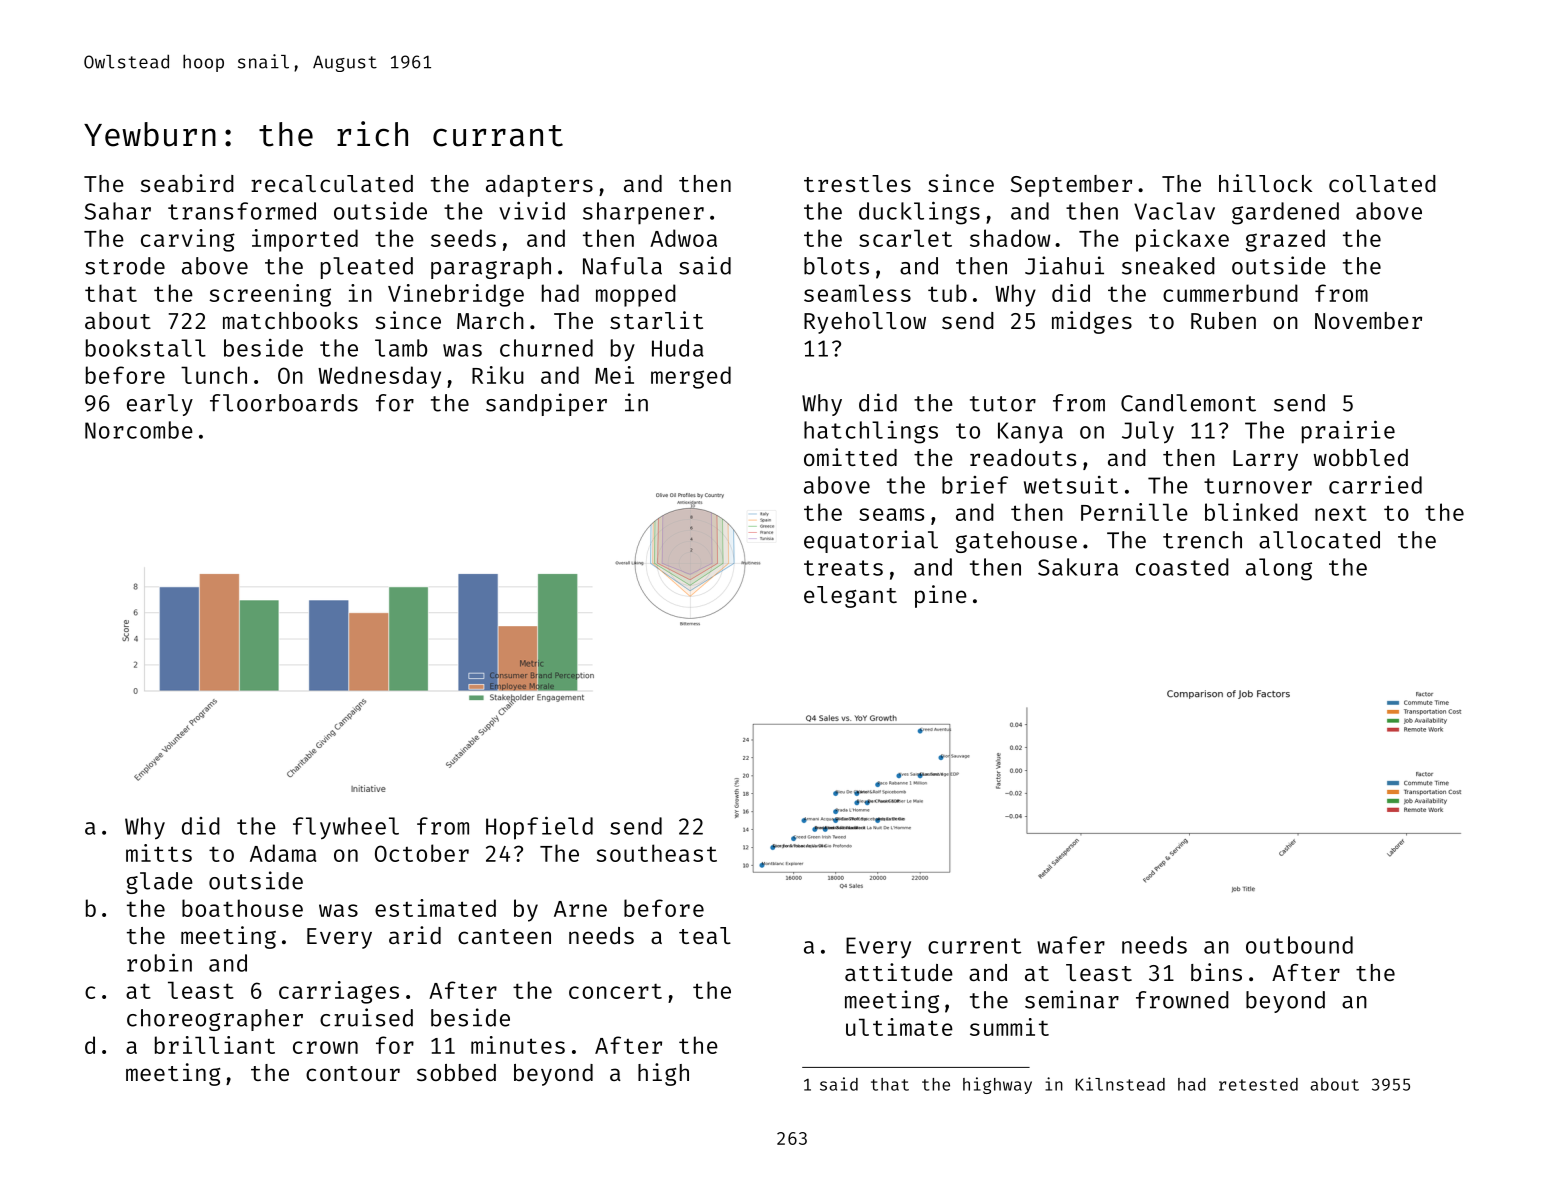 Image resolution: width=1552 pixels, height=1199 pixels. What do you see at coordinates (1265, 183) in the screenshot?
I see `hillock` at bounding box center [1265, 183].
